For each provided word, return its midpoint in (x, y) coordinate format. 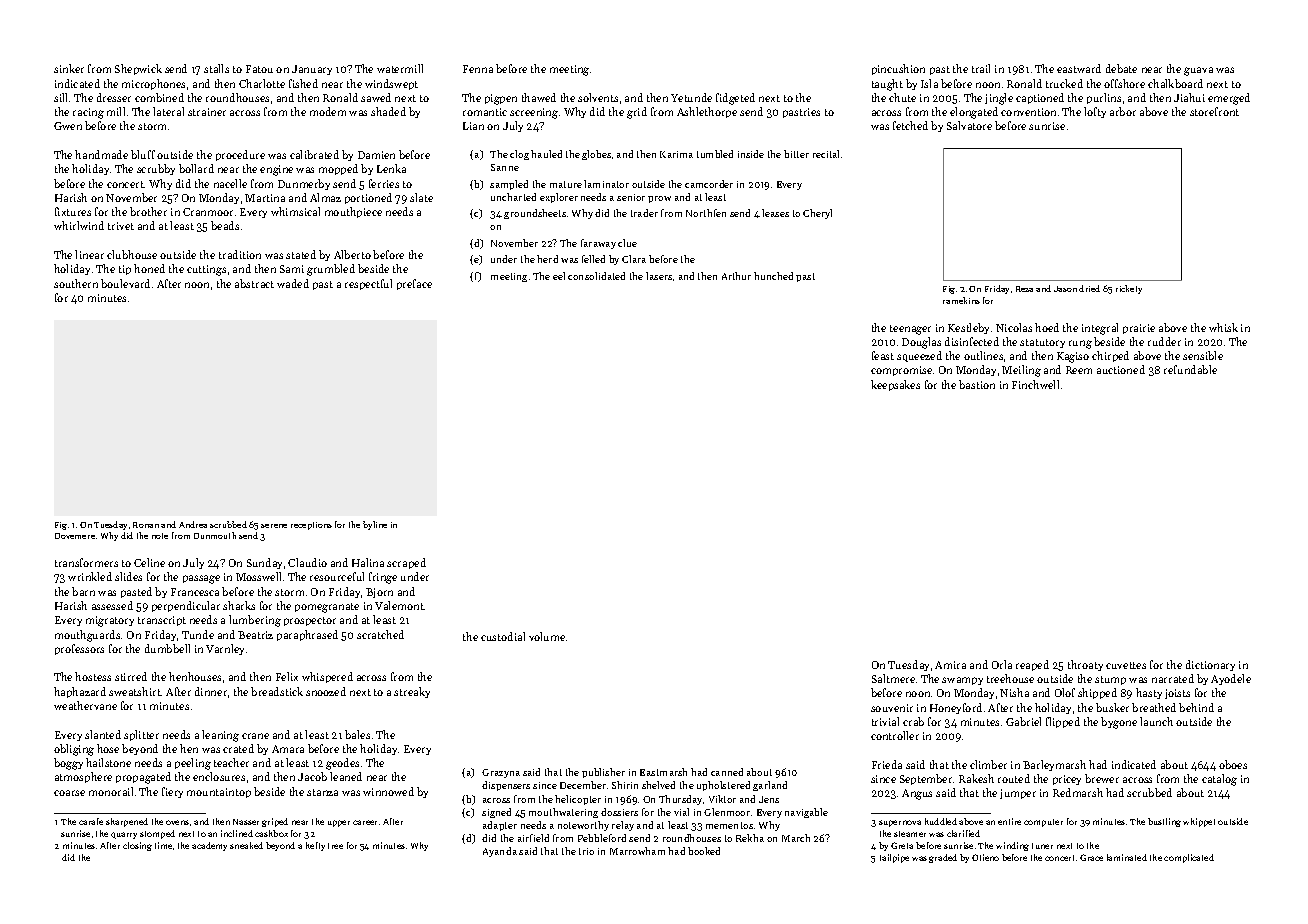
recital (826, 154)
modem (328, 111)
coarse (69, 793)
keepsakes (895, 385)
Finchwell (1035, 384)
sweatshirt (135, 691)
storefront (1214, 111)
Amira (950, 665)
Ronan (146, 525)
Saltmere (893, 678)
